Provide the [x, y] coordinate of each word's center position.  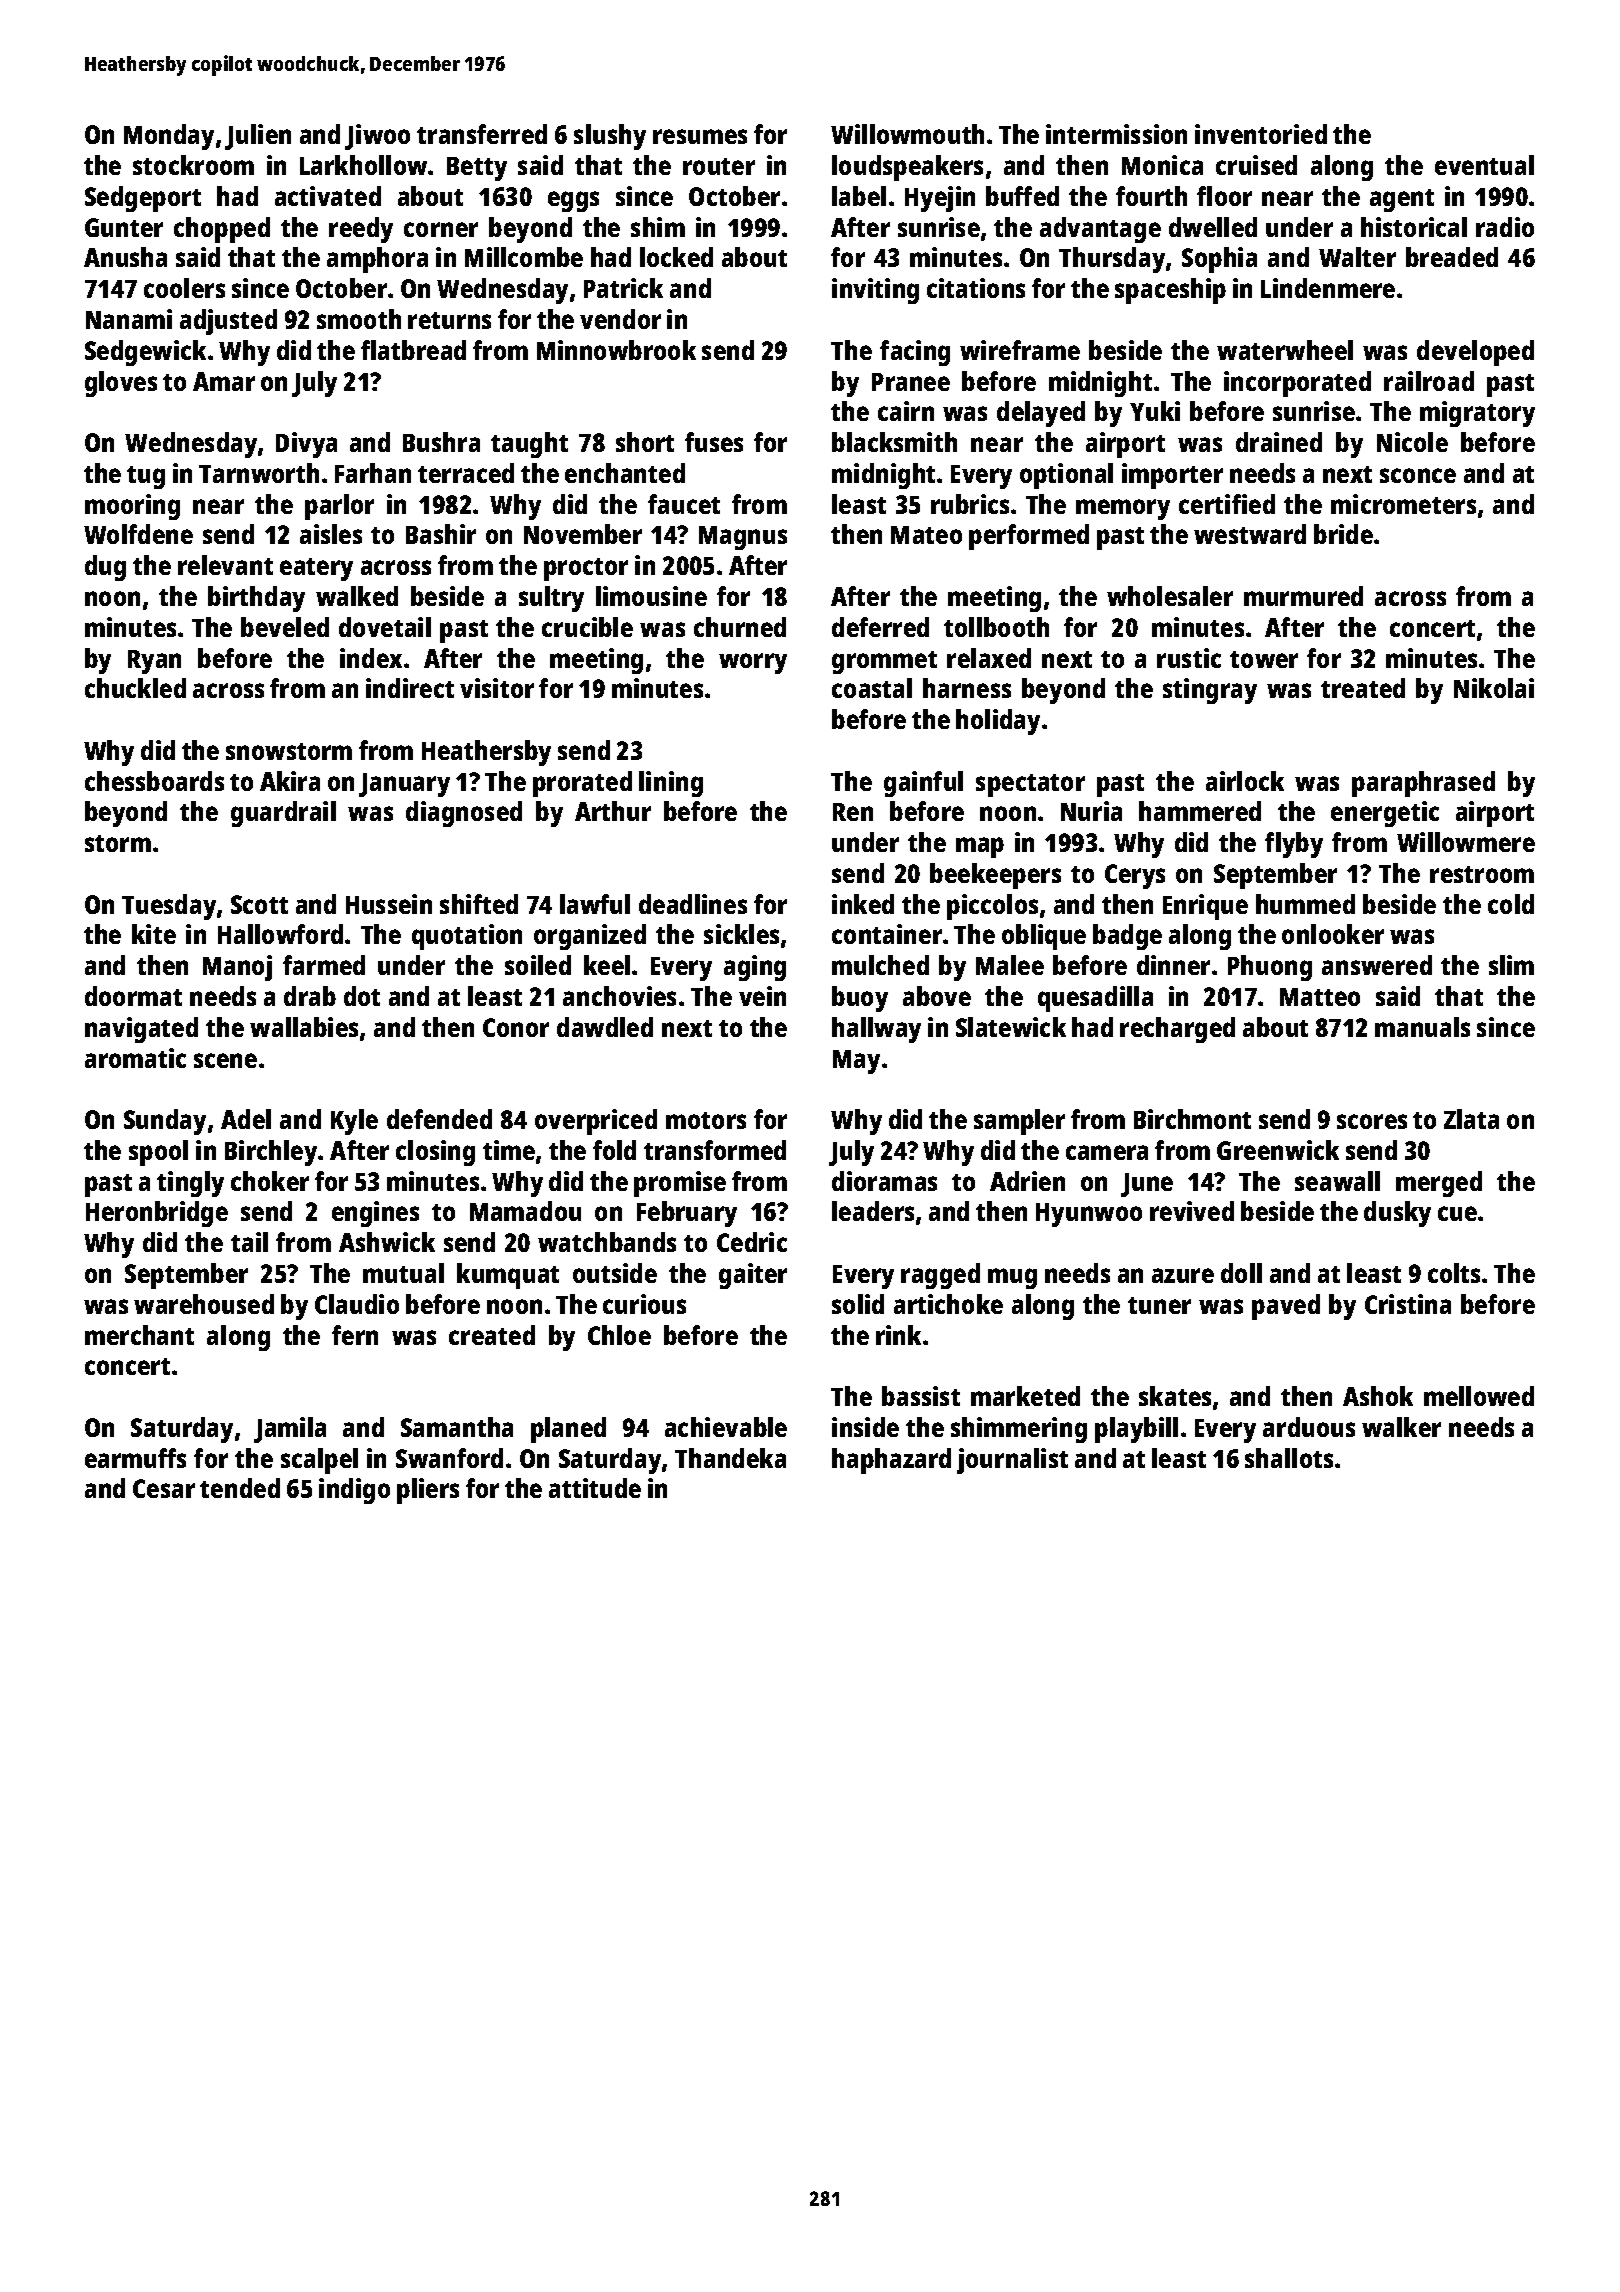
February [687, 1214]
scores [1372, 1121]
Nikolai [1494, 688]
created [492, 1335]
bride [1343, 534]
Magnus [743, 538]
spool [158, 1153]
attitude [595, 1488]
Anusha [125, 257]
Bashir [441, 534]
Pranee [911, 382]
